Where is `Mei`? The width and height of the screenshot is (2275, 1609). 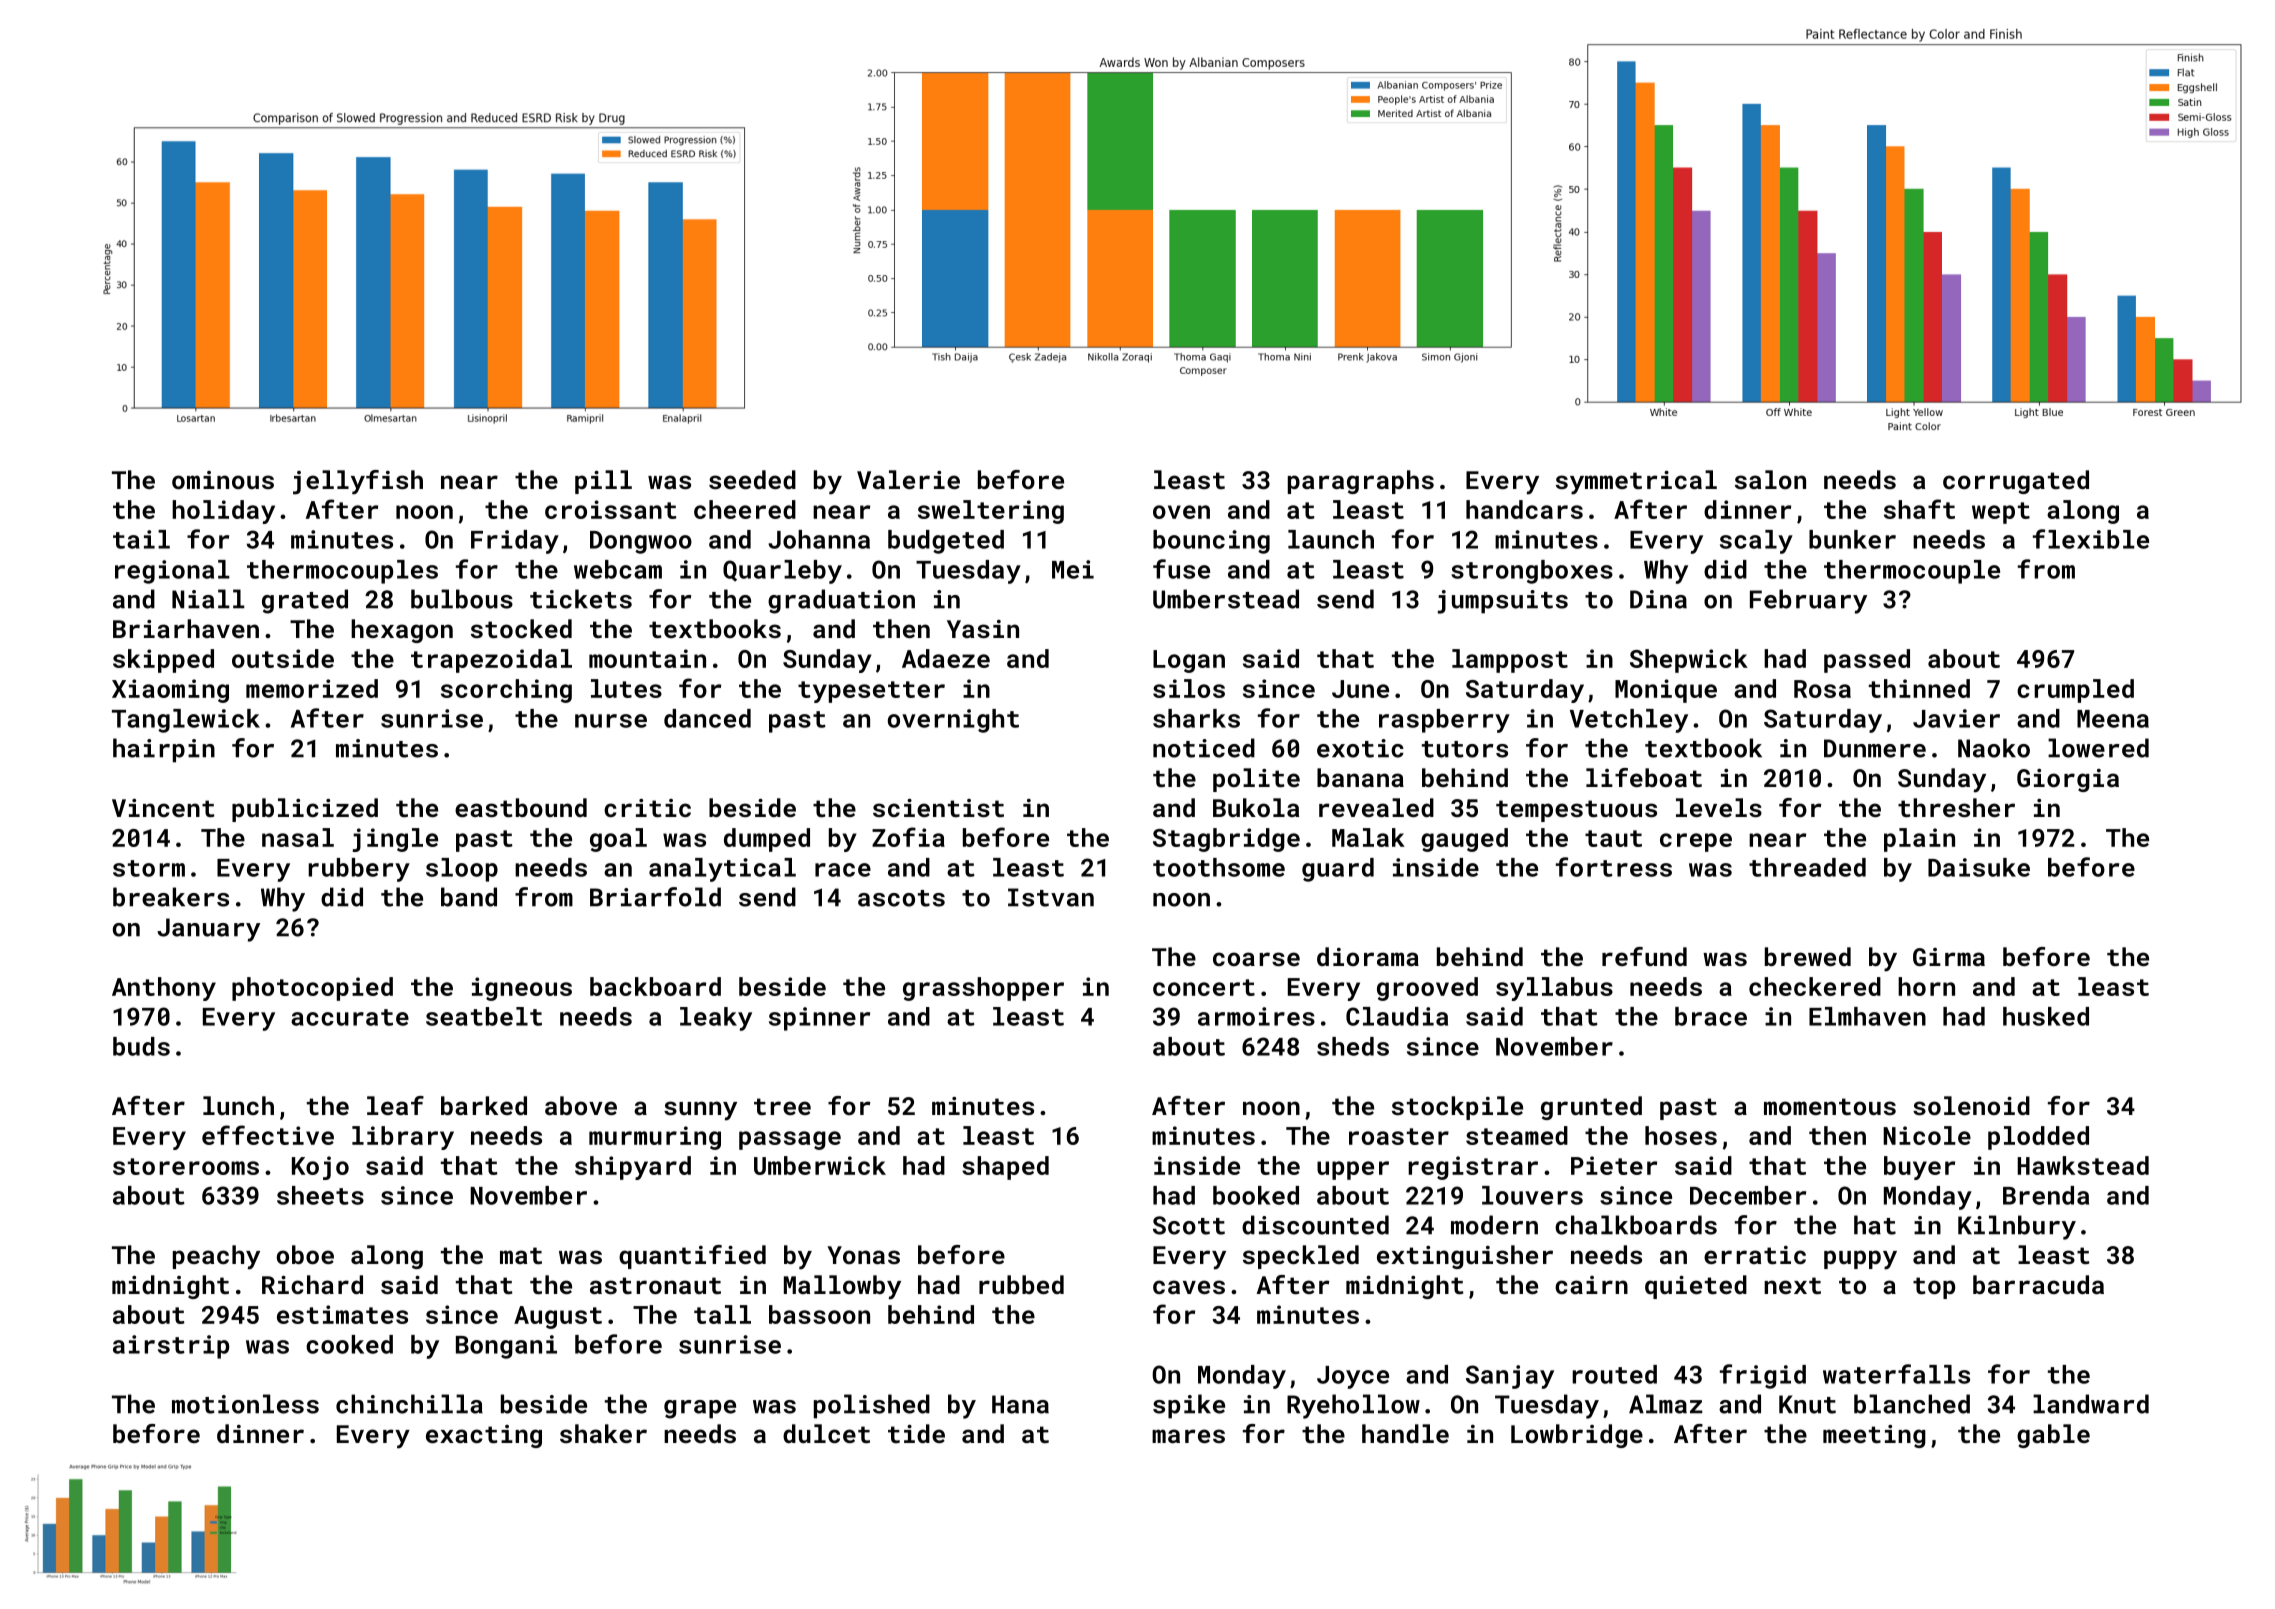
Mei is located at coordinates (1073, 569).
